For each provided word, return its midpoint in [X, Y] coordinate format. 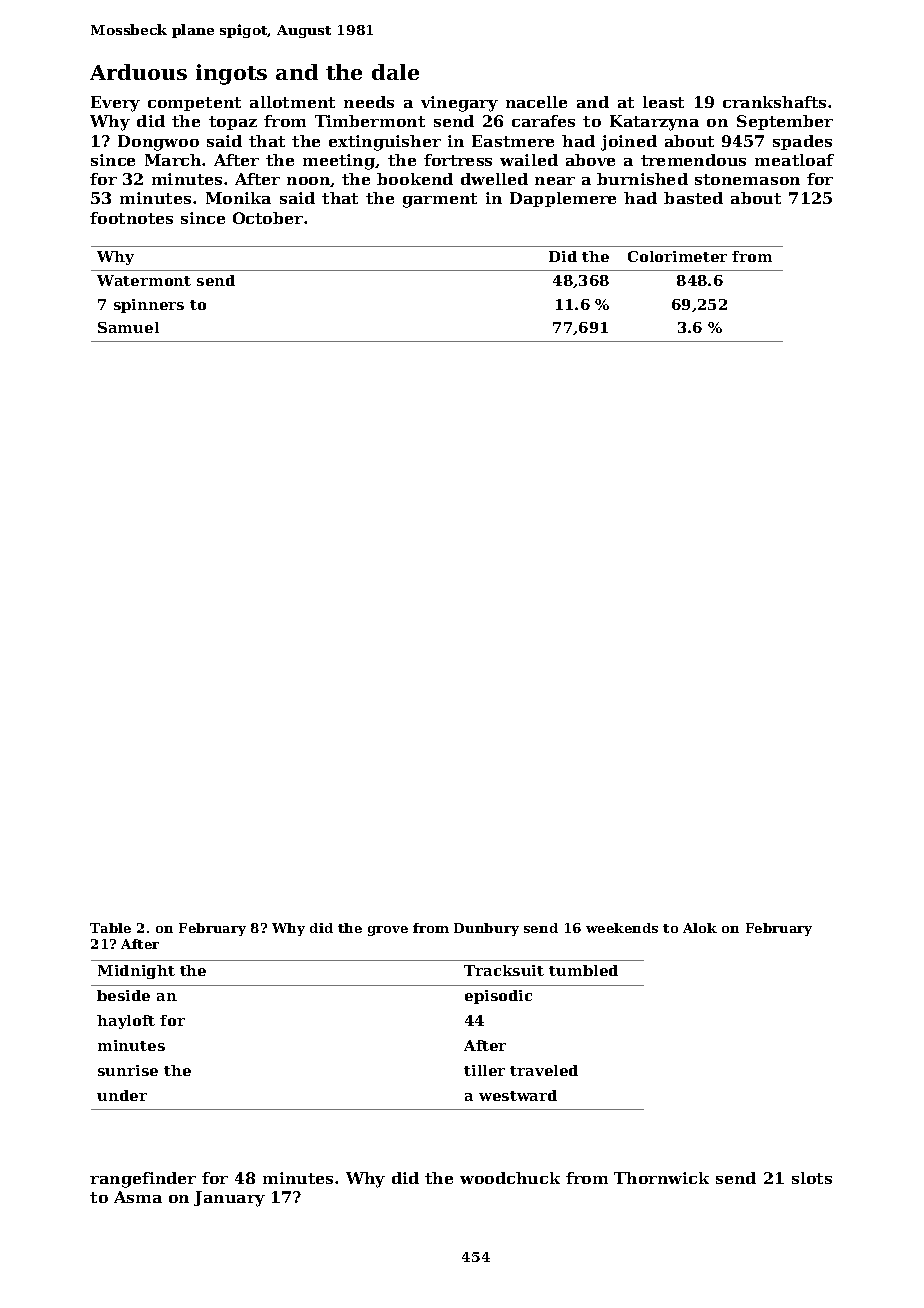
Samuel [128, 327]
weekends [622, 928]
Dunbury [486, 929]
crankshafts [774, 102]
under [122, 1095]
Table [110, 928]
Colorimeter [677, 256]
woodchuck [510, 1178]
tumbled [583, 970]
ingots [231, 74]
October [268, 218]
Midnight [136, 972]
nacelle [536, 102]
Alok [700, 928]
